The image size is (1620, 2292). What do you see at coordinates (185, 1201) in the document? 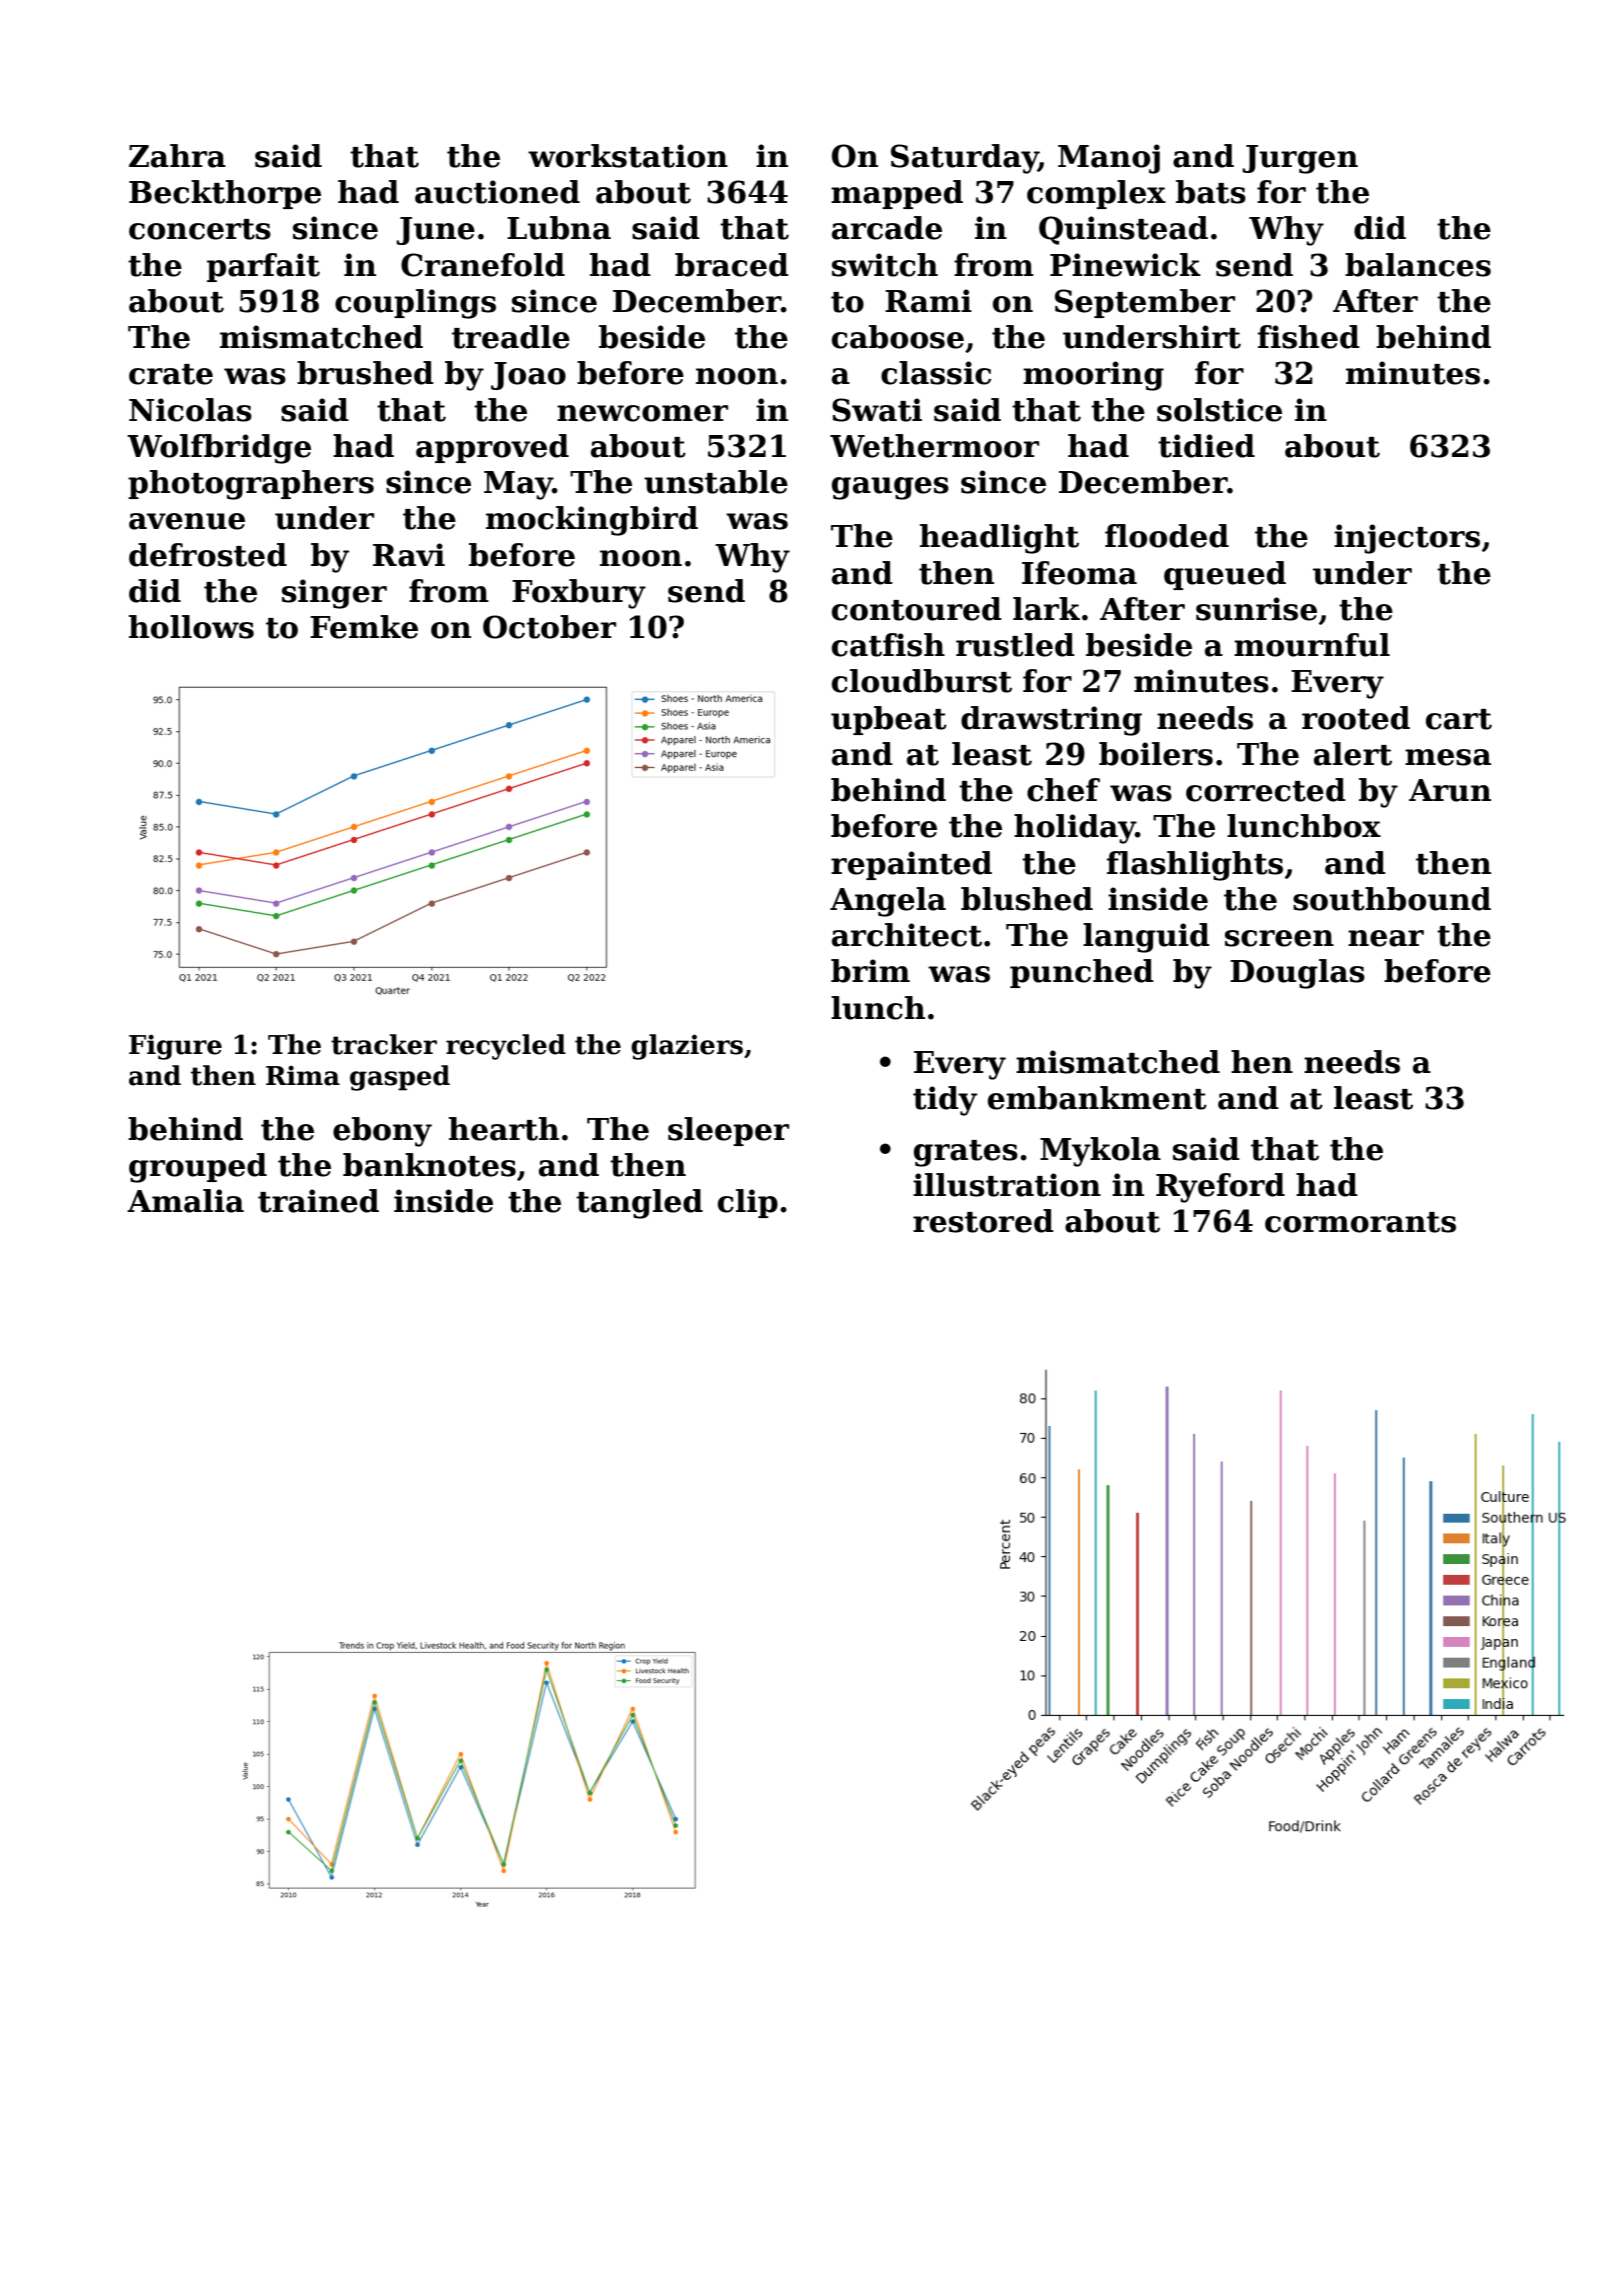
I see `Amalia` at bounding box center [185, 1201].
